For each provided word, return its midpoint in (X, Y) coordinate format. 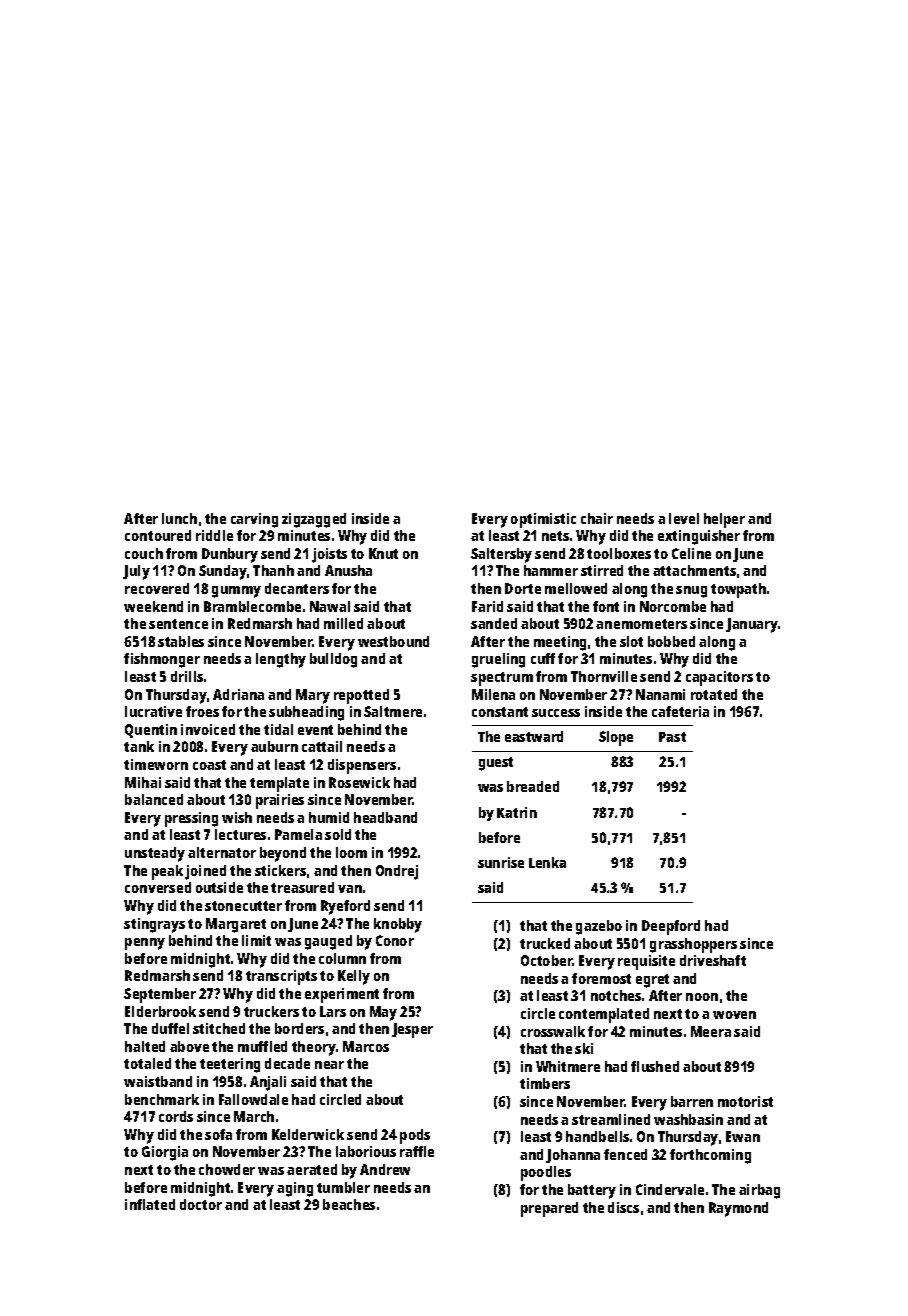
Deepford (671, 927)
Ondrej (397, 872)
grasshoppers (693, 945)
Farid (487, 606)
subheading (306, 713)
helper (724, 520)
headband (385, 817)
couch (144, 553)
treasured (302, 887)
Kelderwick (308, 1134)
